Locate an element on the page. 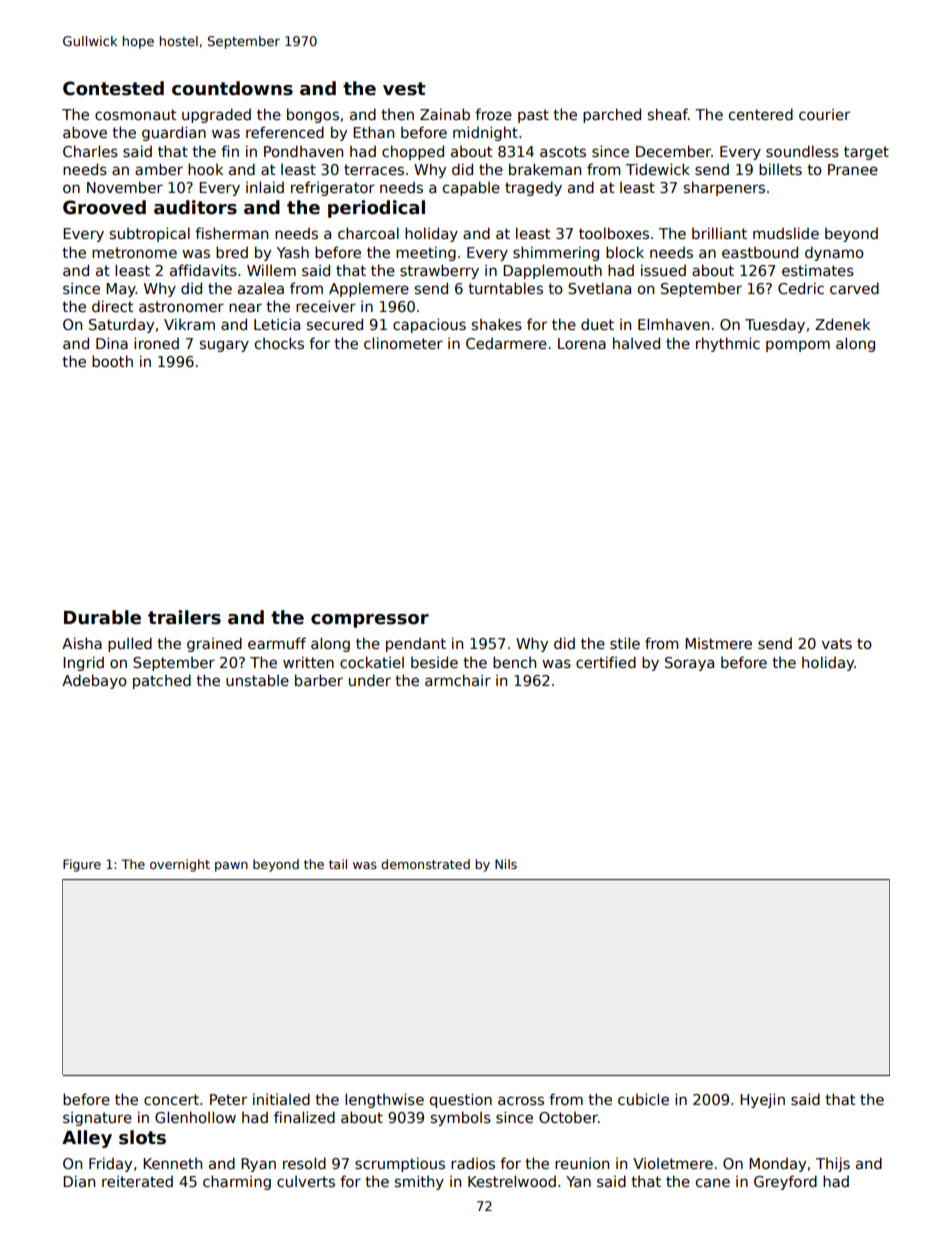  Durable is located at coordinates (102, 617).
